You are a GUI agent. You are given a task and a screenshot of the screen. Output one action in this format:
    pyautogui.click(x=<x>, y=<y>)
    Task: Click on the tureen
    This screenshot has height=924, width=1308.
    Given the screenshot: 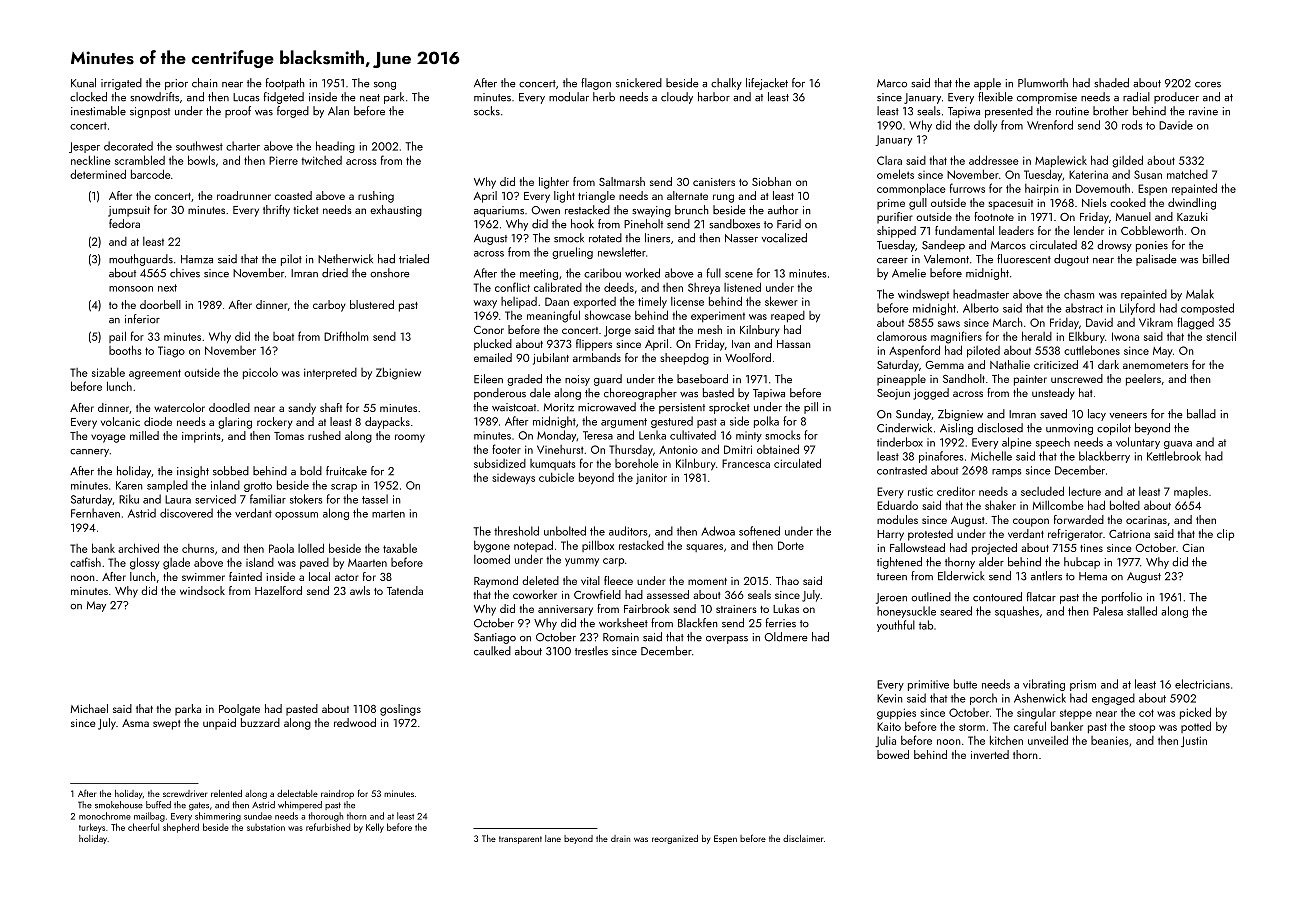 What is the action you would take?
    pyautogui.click(x=892, y=577)
